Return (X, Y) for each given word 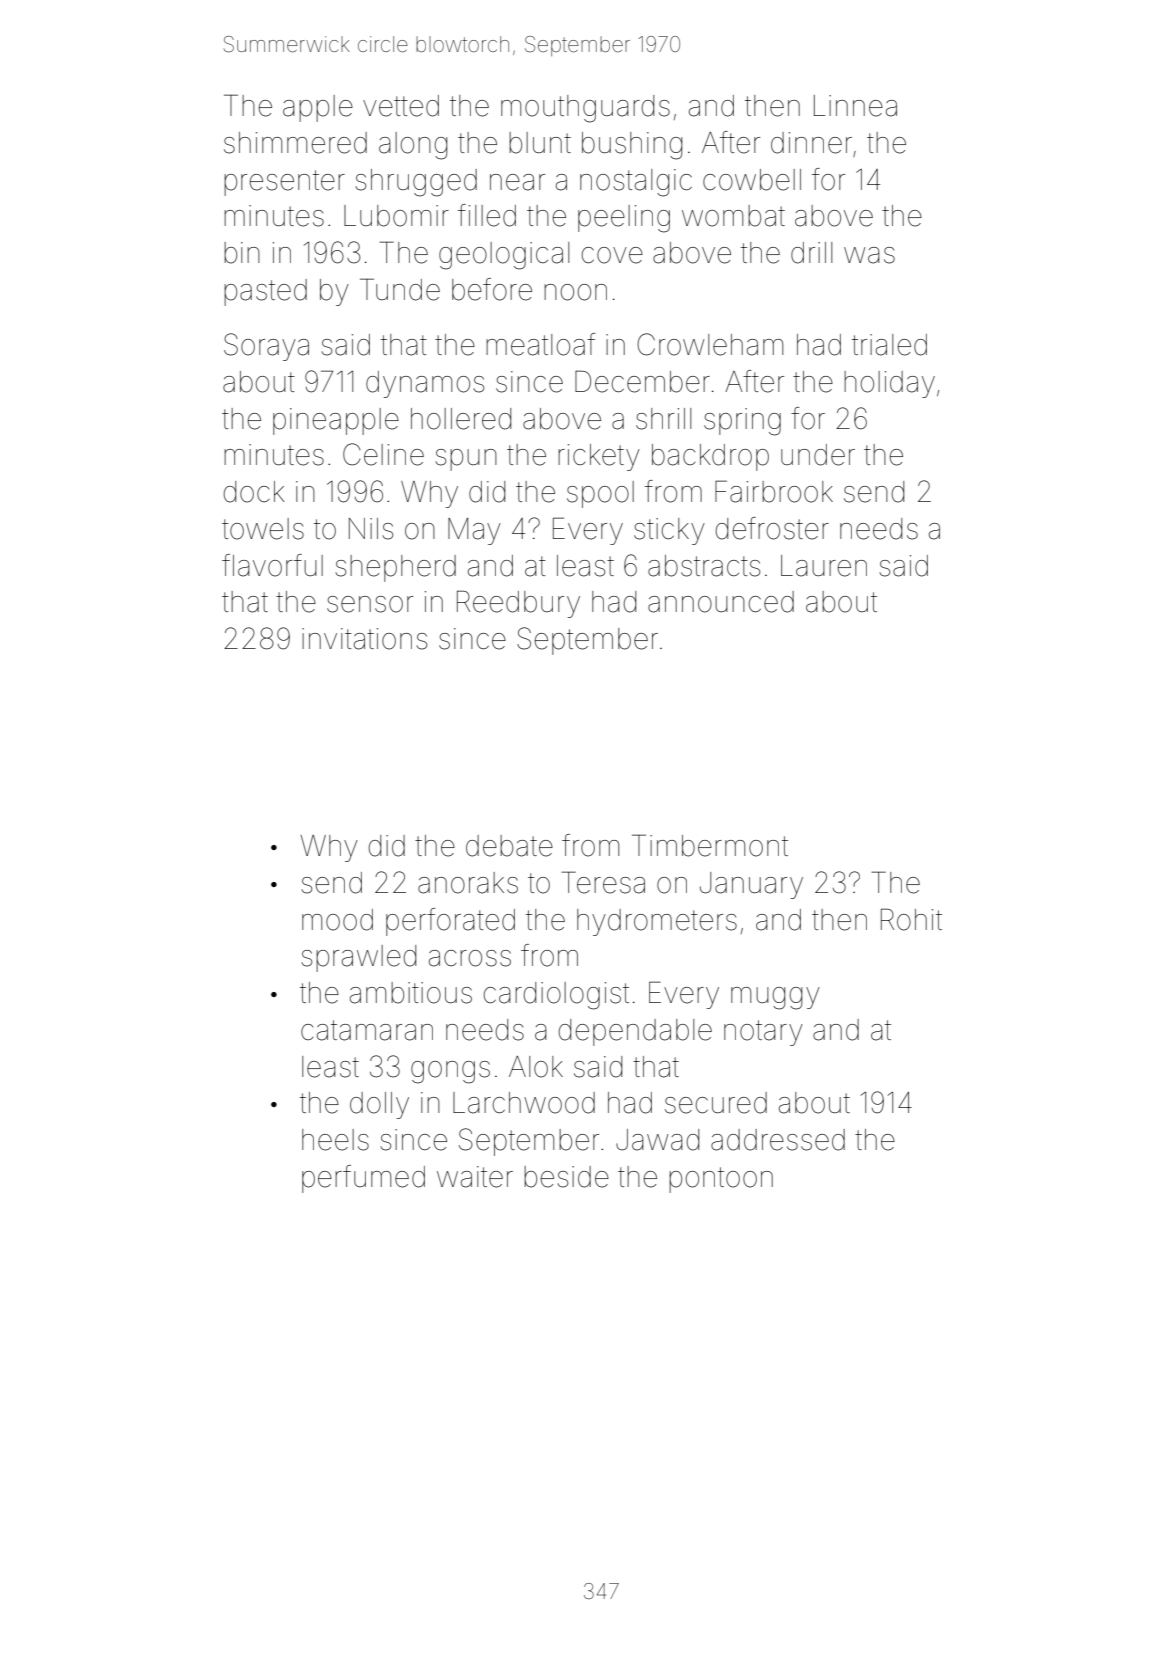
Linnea (855, 106)
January (751, 885)
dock (254, 492)
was (869, 255)
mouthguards (585, 109)
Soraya (266, 347)
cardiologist (556, 996)
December (642, 381)
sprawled (358, 958)
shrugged (416, 183)
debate (509, 846)
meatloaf (541, 344)
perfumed (363, 1179)
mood (337, 920)
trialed (889, 345)
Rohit (911, 919)
